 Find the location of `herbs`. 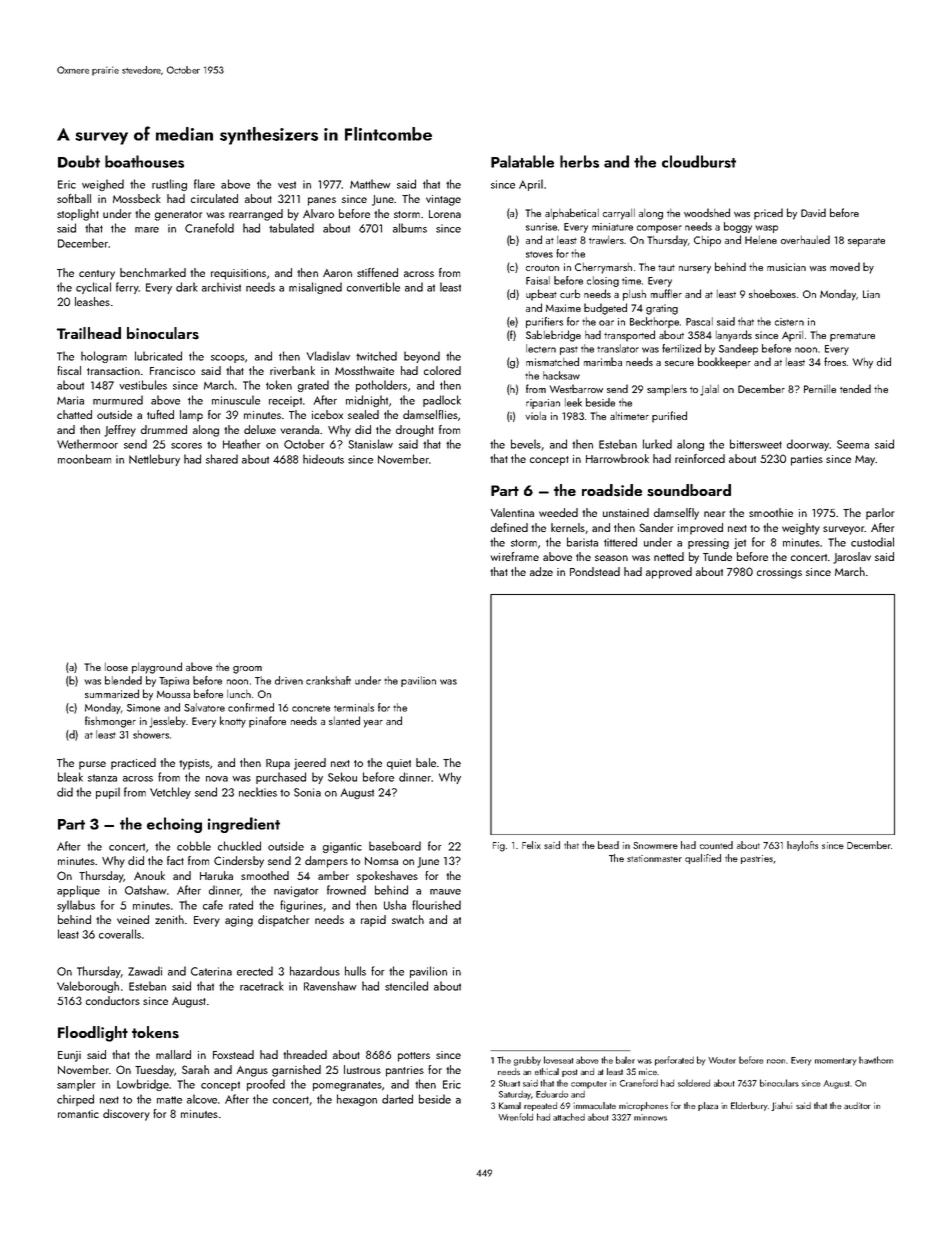

herbs is located at coordinates (579, 161).
